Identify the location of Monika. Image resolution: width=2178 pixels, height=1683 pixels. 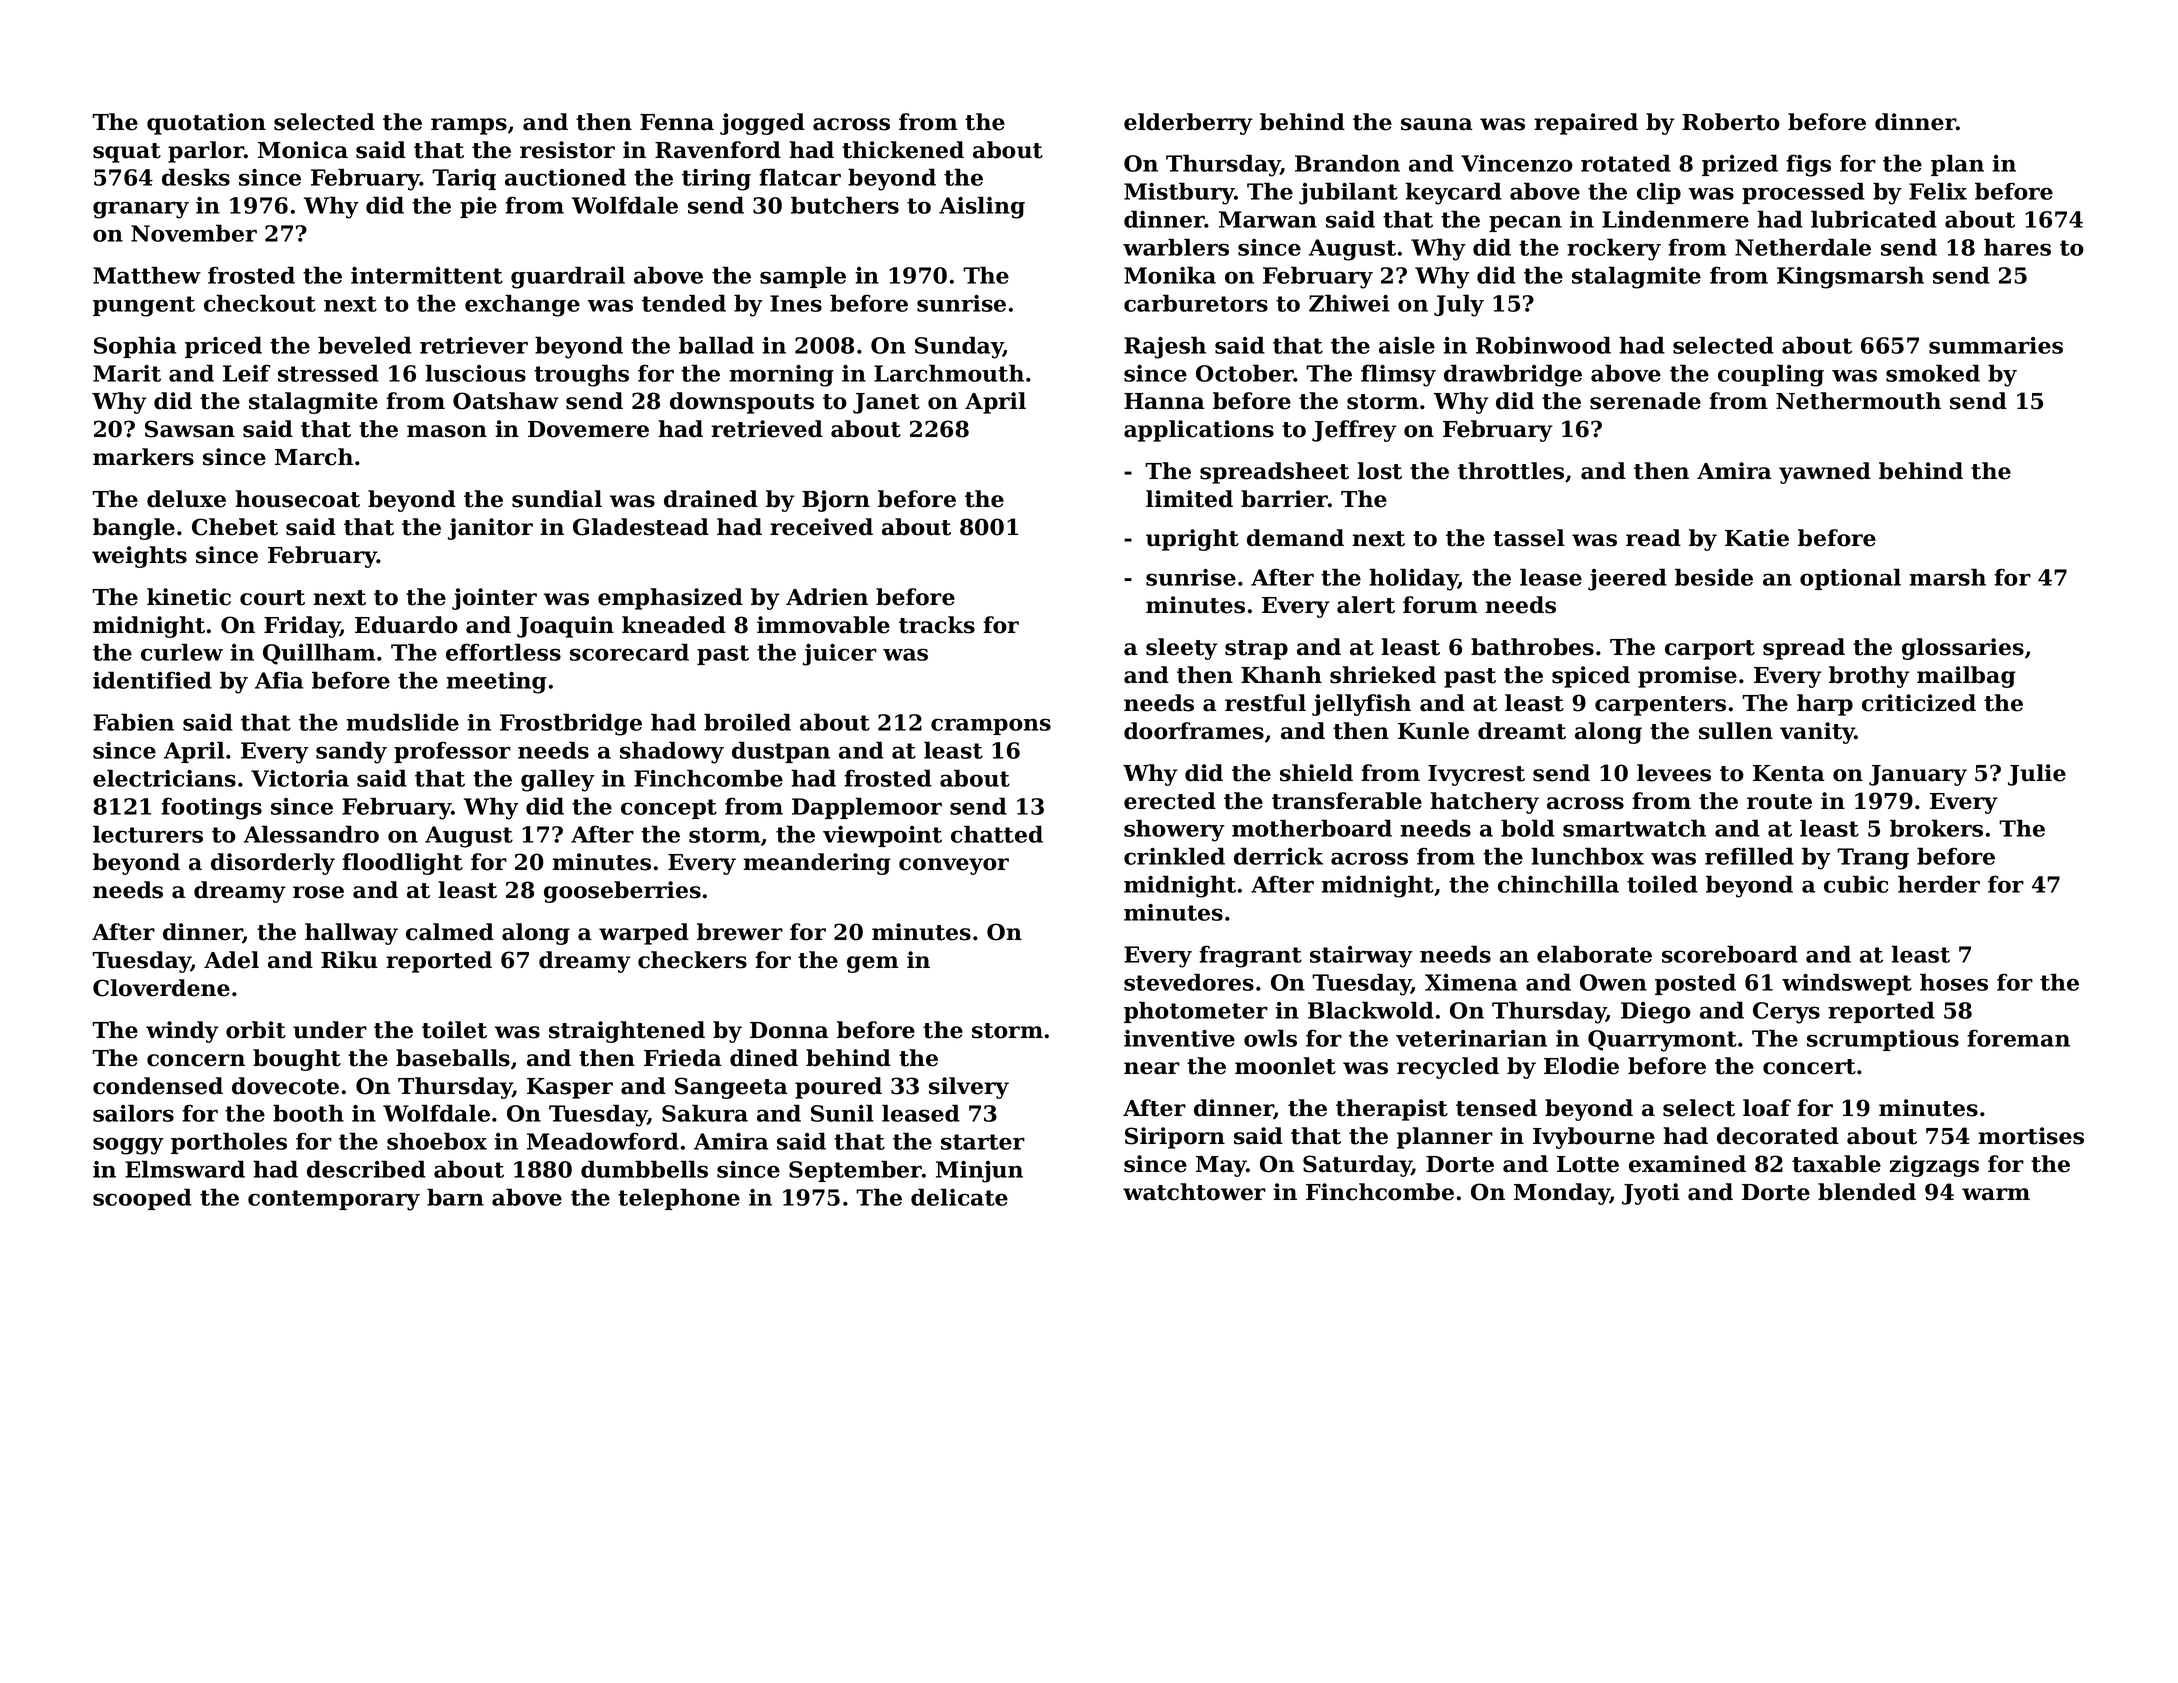
(1170, 275).
